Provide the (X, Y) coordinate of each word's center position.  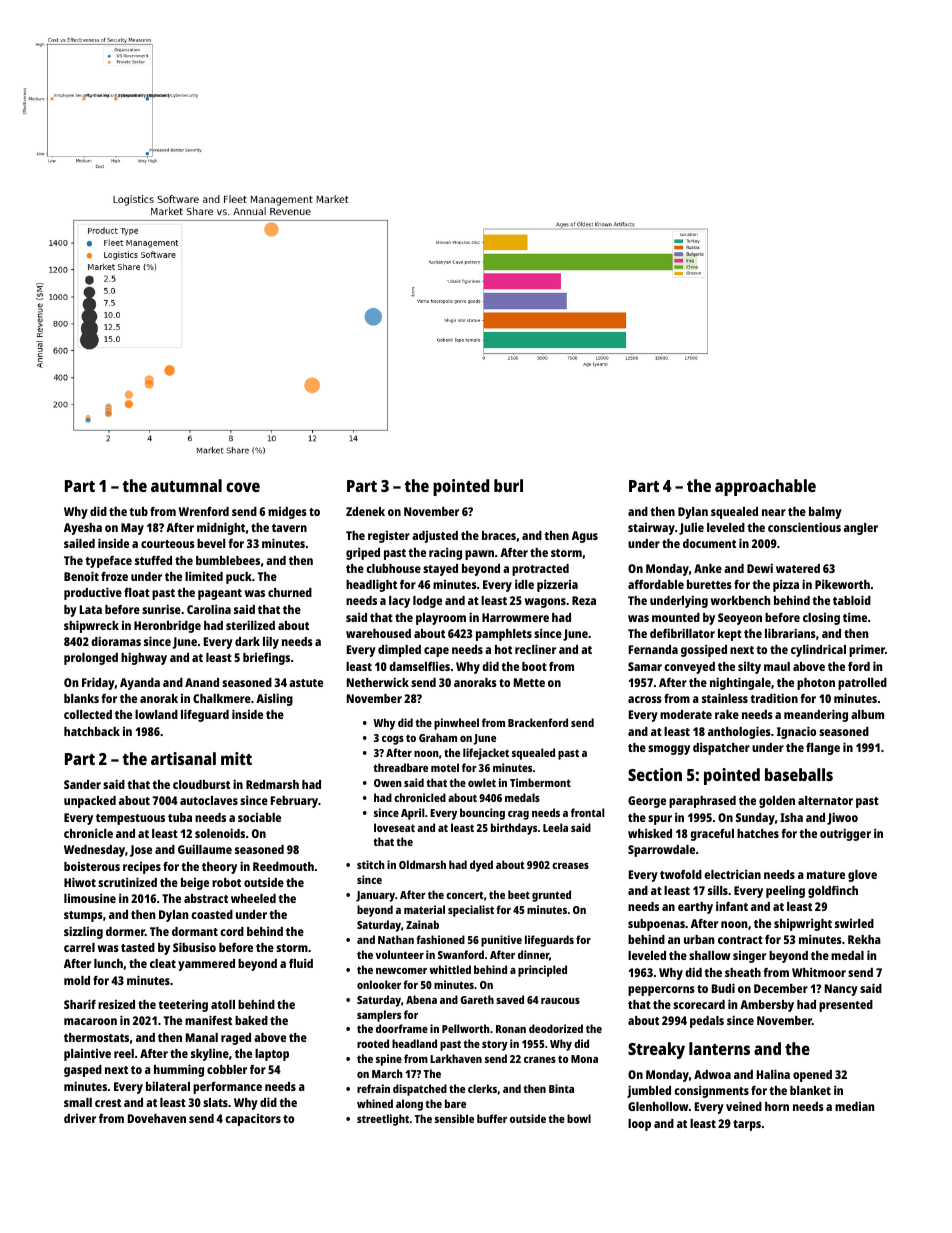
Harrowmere (515, 617)
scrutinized (127, 882)
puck (239, 578)
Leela (555, 827)
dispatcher (721, 748)
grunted (551, 896)
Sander (82, 784)
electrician (732, 874)
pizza (786, 585)
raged (236, 1039)
